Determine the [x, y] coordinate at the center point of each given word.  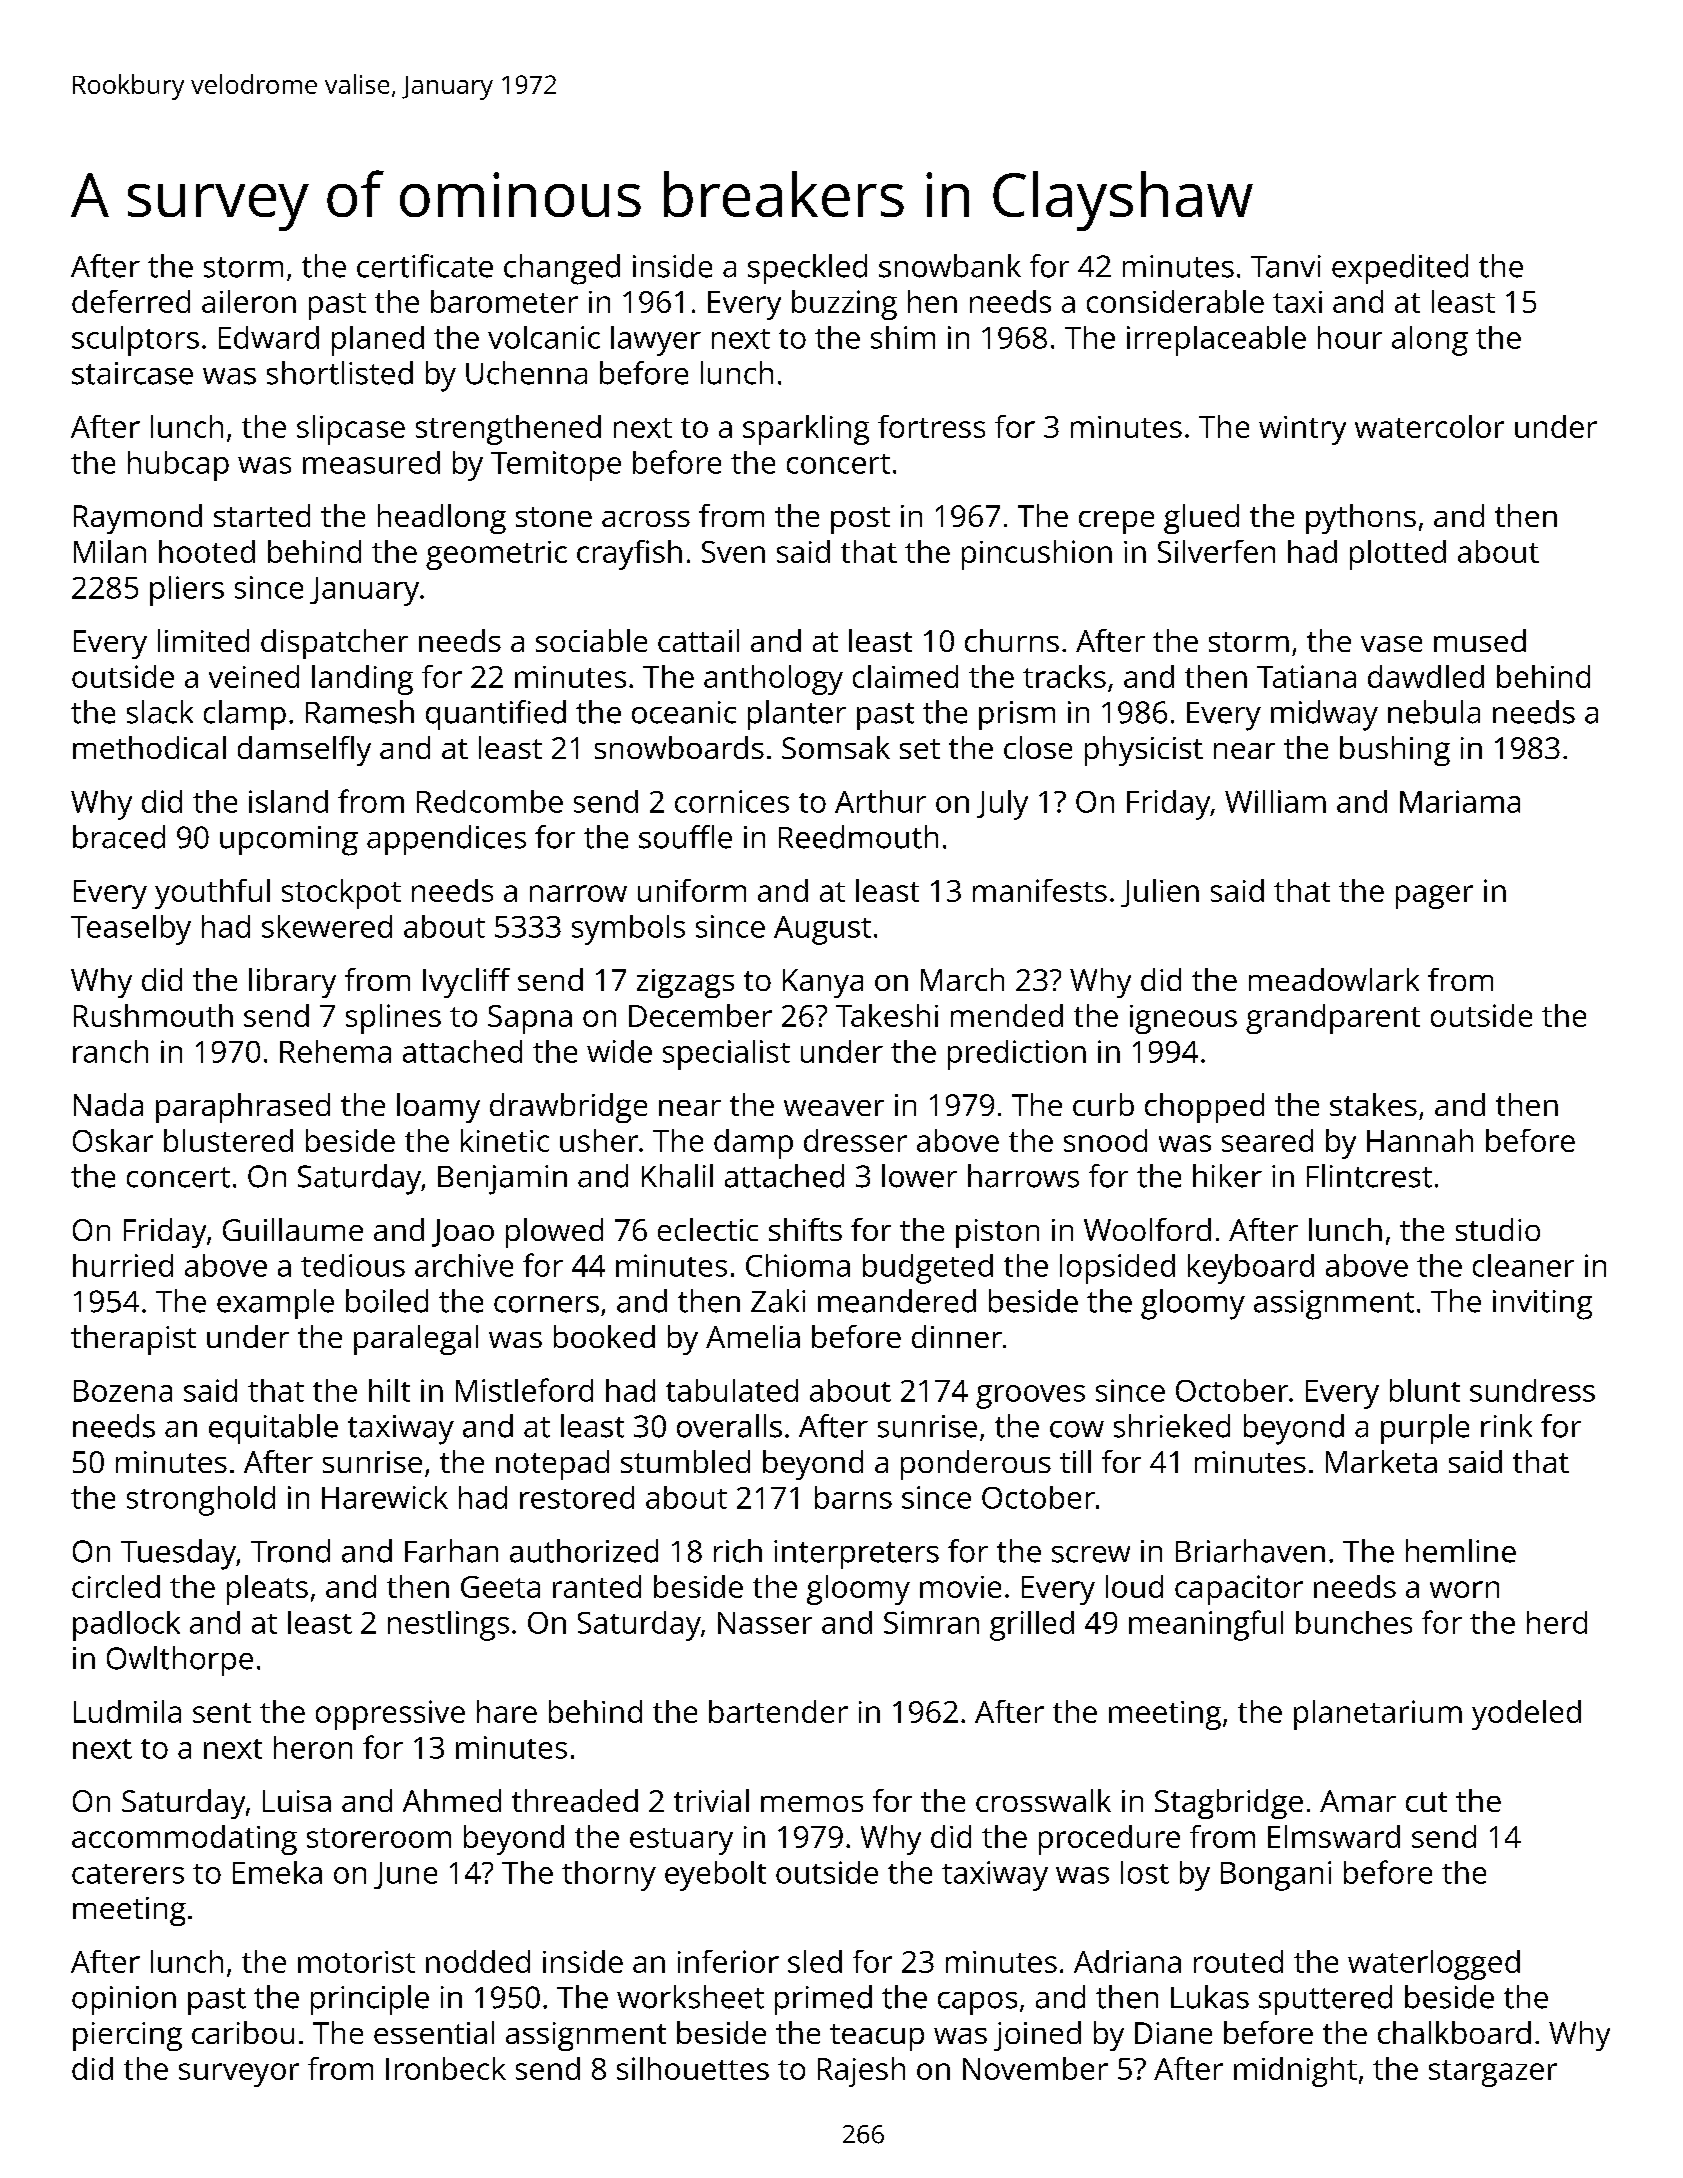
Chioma [798, 1265]
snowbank [950, 266]
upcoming [289, 841]
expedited [1400, 269]
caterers [128, 1874]
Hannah [1420, 1140]
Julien [1160, 893]
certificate [425, 266]
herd [1557, 1622]
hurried [123, 1265]
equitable [273, 1429]
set [920, 749]
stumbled [685, 1461]
